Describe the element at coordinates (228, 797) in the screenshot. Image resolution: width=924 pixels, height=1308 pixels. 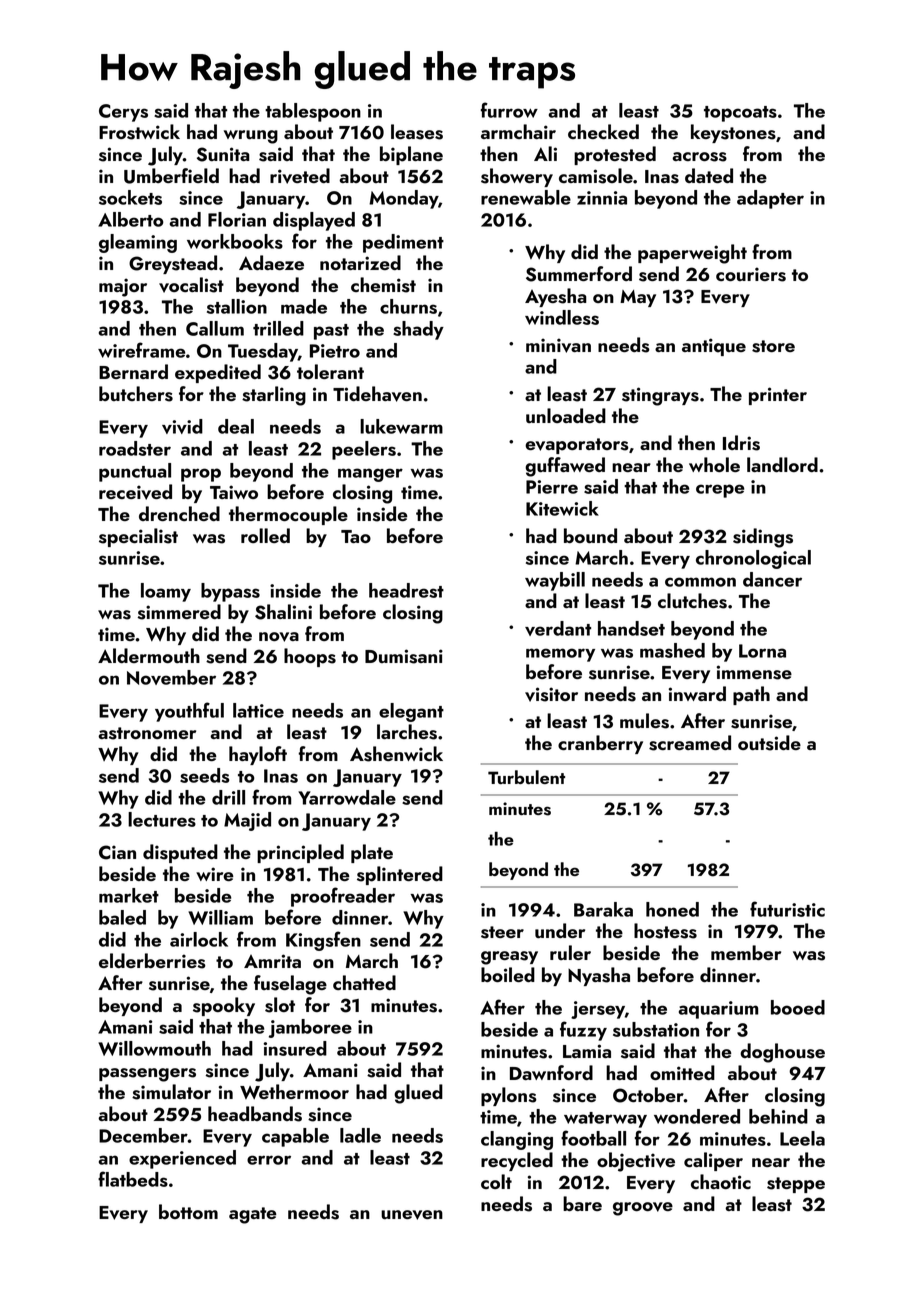
I see `drill` at that location.
